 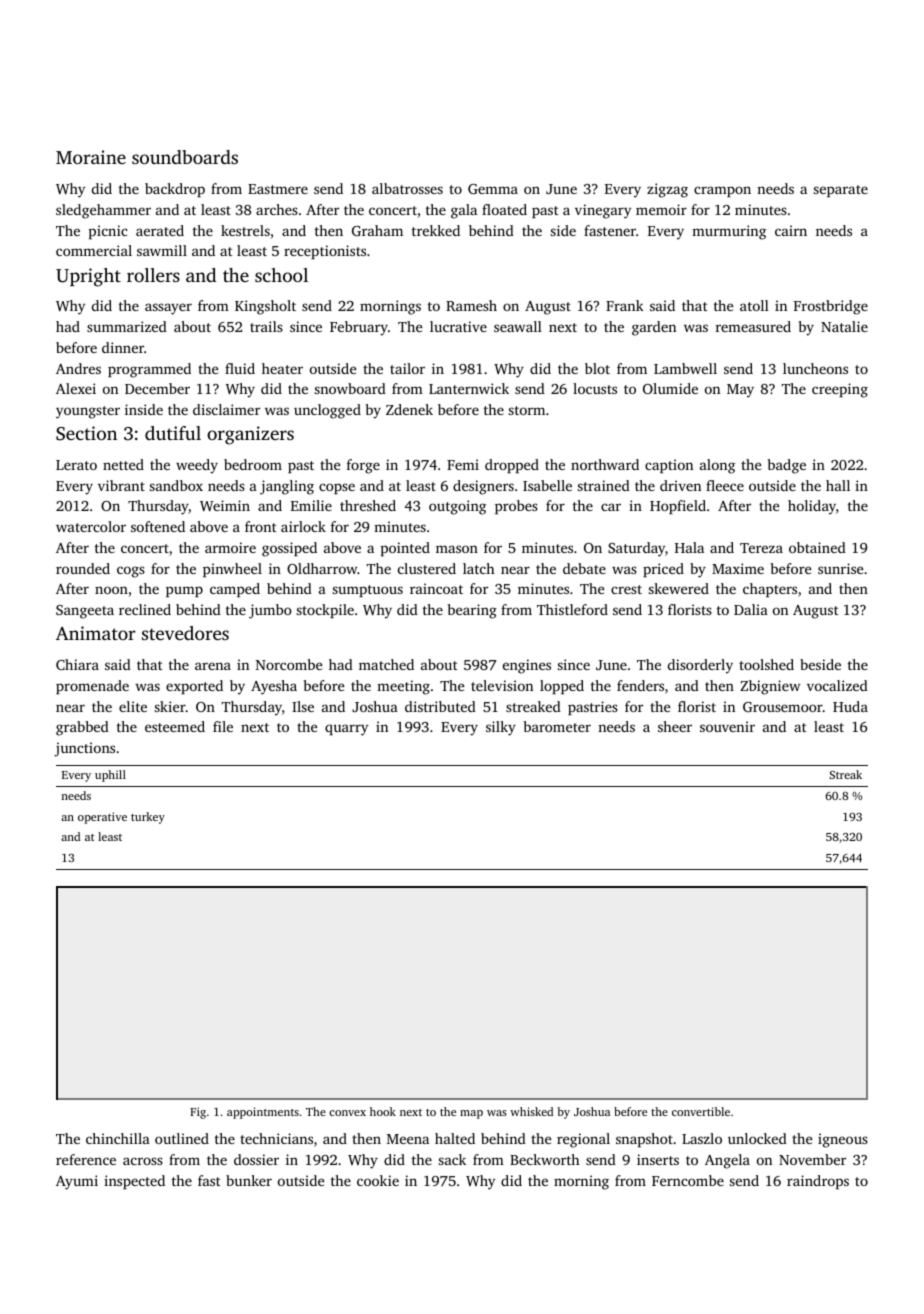 What do you see at coordinates (493, 189) in the image?
I see `Gemma` at bounding box center [493, 189].
